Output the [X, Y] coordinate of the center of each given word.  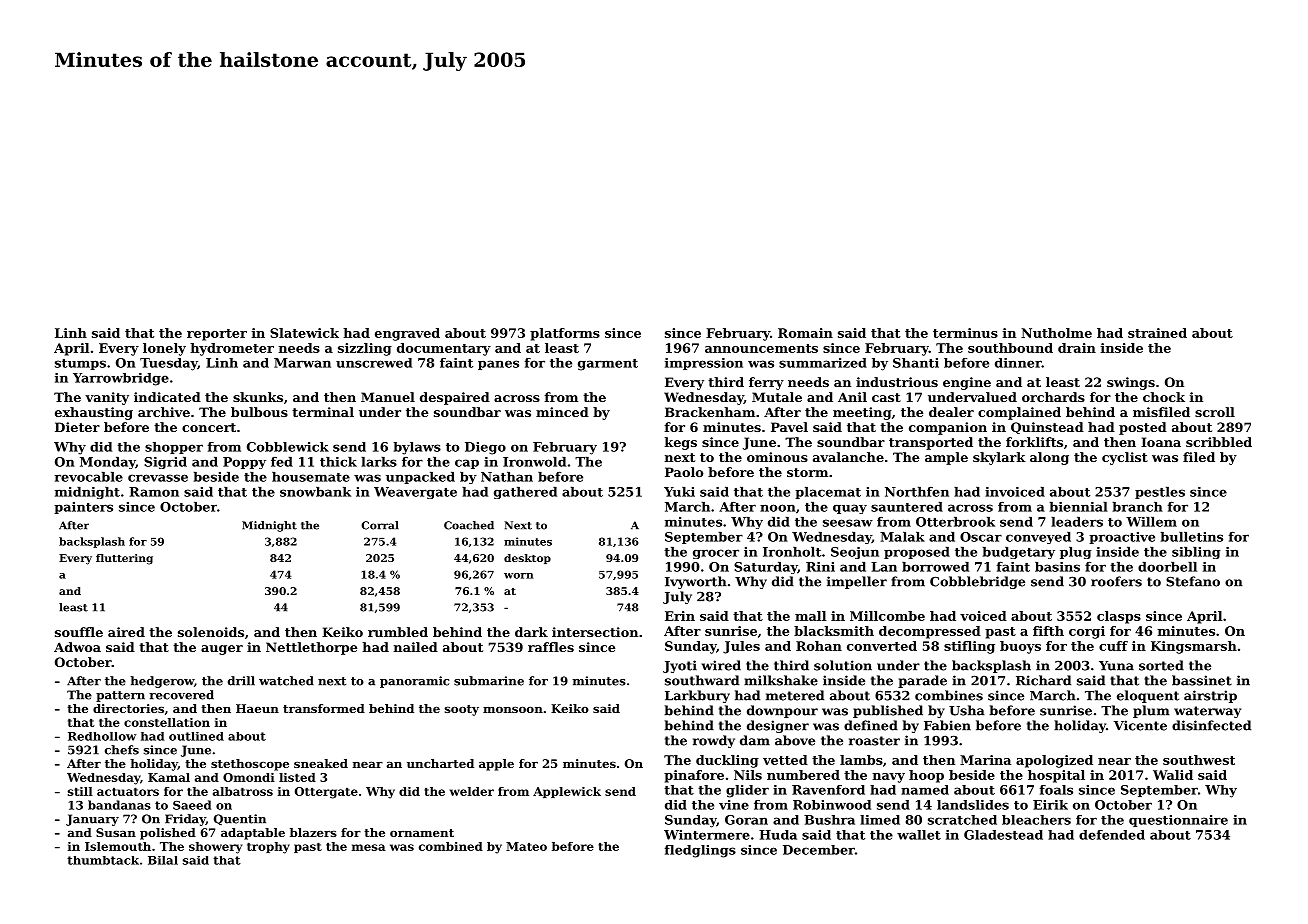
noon [778, 508]
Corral [380, 525]
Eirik [1050, 805]
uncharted [440, 763]
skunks [258, 397]
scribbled [1219, 442]
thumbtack [103, 860]
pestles [1160, 493]
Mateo [526, 846]
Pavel [789, 427]
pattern [120, 696]
